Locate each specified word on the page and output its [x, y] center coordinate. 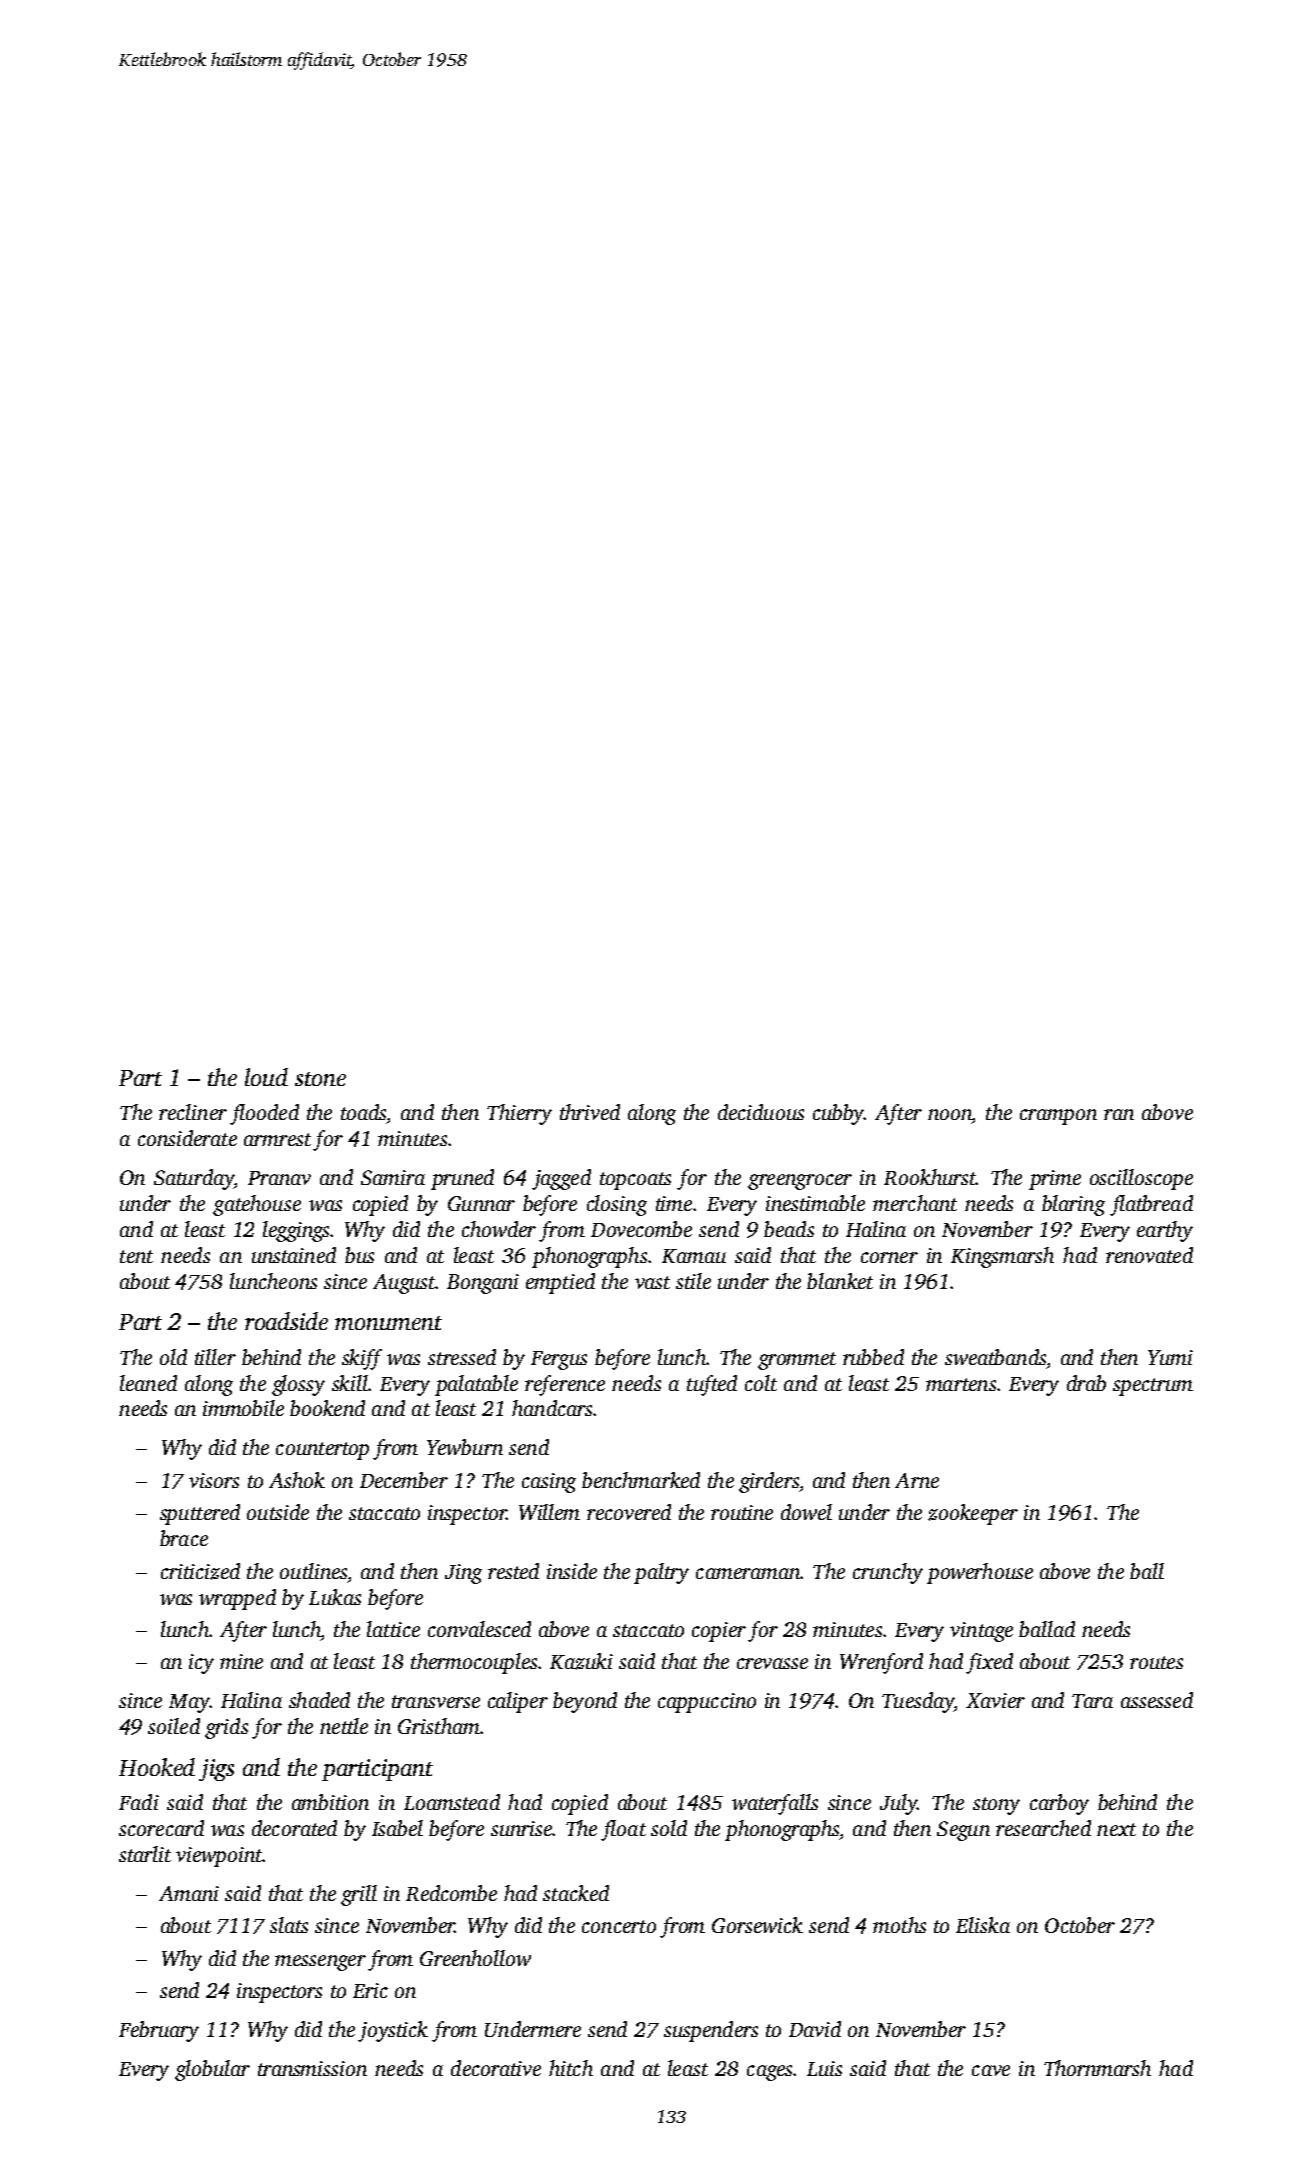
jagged [561, 1179]
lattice [393, 1629]
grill [359, 1895]
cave [991, 2070]
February [159, 2031]
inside [572, 1571]
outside [278, 1512]
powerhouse [980, 1573]
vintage [981, 1632]
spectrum [1153, 1387]
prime [1055, 1180]
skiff [362, 1359]
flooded [264, 1114]
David [815, 2029]
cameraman [748, 1573]
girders [769, 1482]
